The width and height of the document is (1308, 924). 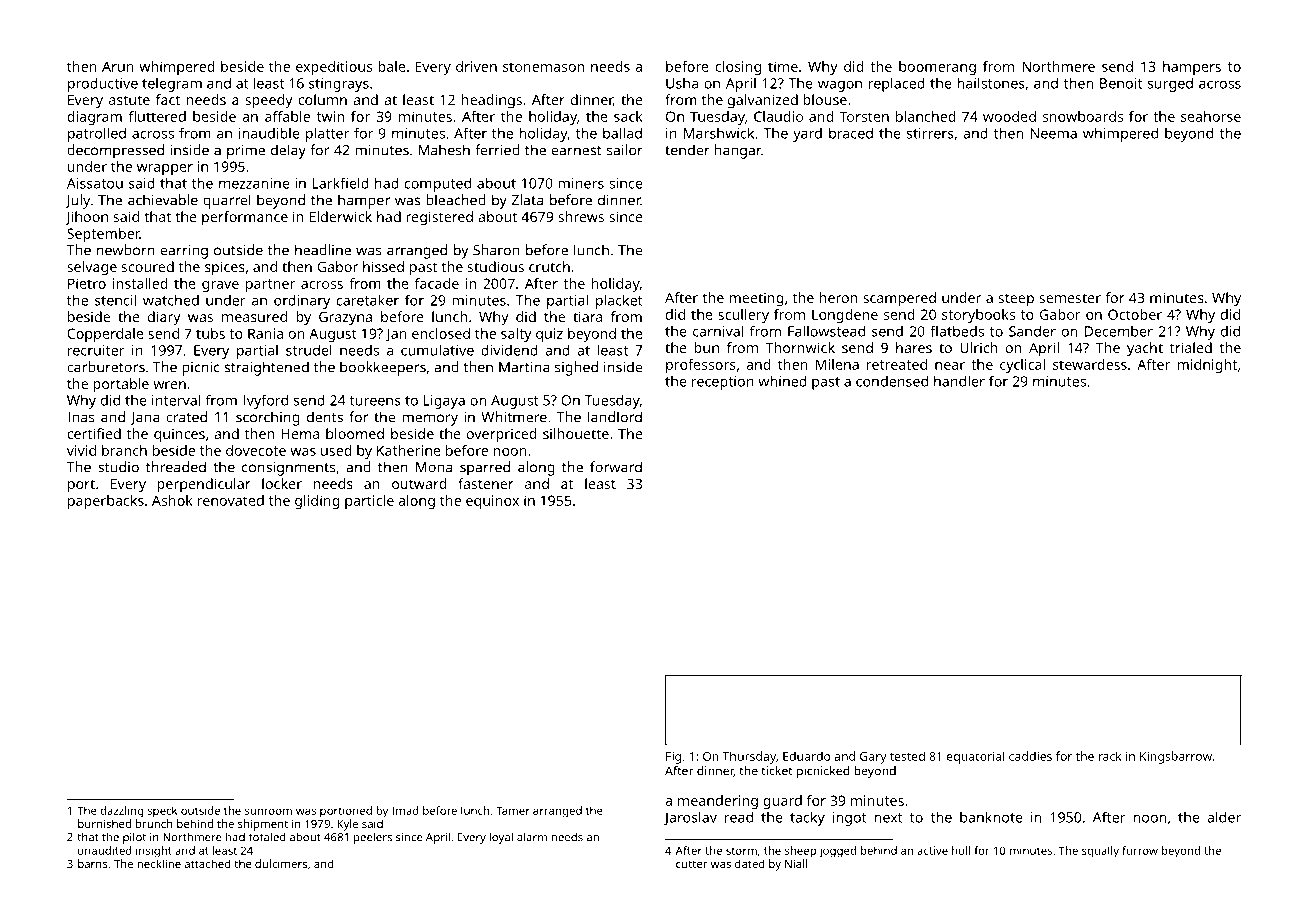 What do you see at coordinates (1211, 116) in the document?
I see `seahorse` at bounding box center [1211, 116].
